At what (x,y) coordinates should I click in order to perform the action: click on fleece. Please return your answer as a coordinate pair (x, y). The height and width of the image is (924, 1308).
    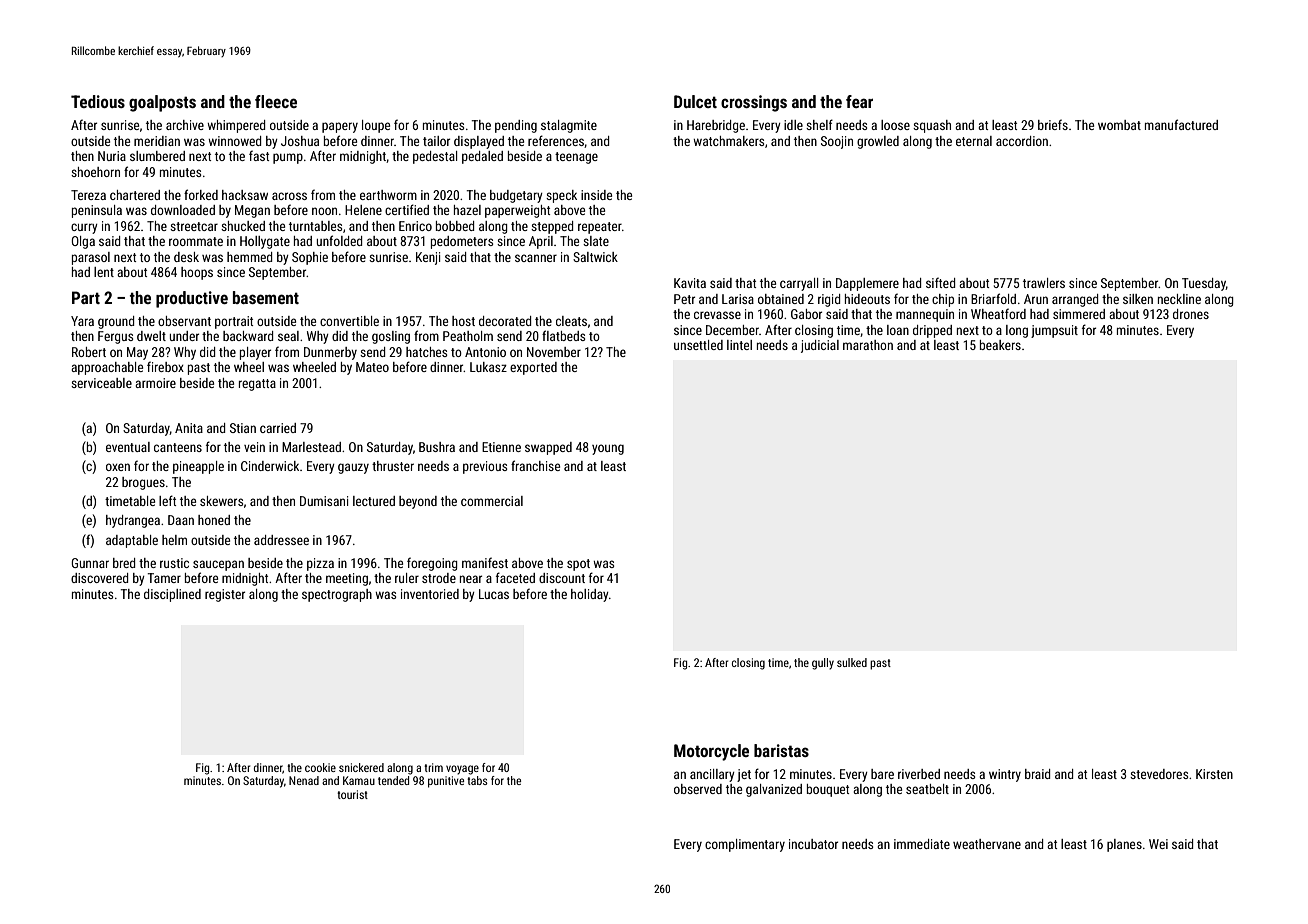
    Looking at the image, I should click on (276, 101).
